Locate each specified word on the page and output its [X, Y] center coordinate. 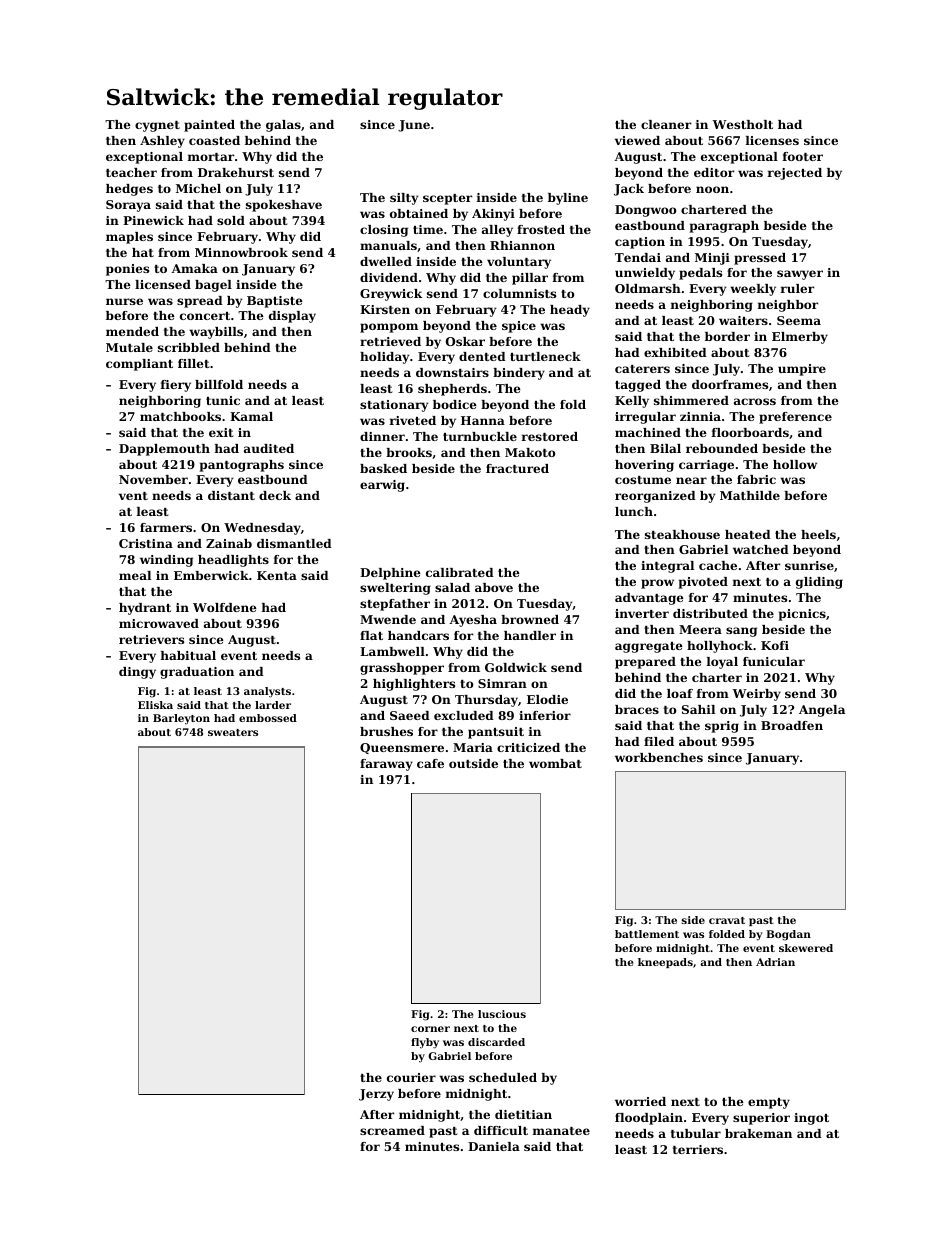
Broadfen [792, 725]
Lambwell [392, 651]
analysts [267, 692]
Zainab [229, 543]
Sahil [698, 709]
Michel [198, 188]
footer [803, 156]
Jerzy [376, 1095]
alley [497, 231]
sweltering [395, 589]
